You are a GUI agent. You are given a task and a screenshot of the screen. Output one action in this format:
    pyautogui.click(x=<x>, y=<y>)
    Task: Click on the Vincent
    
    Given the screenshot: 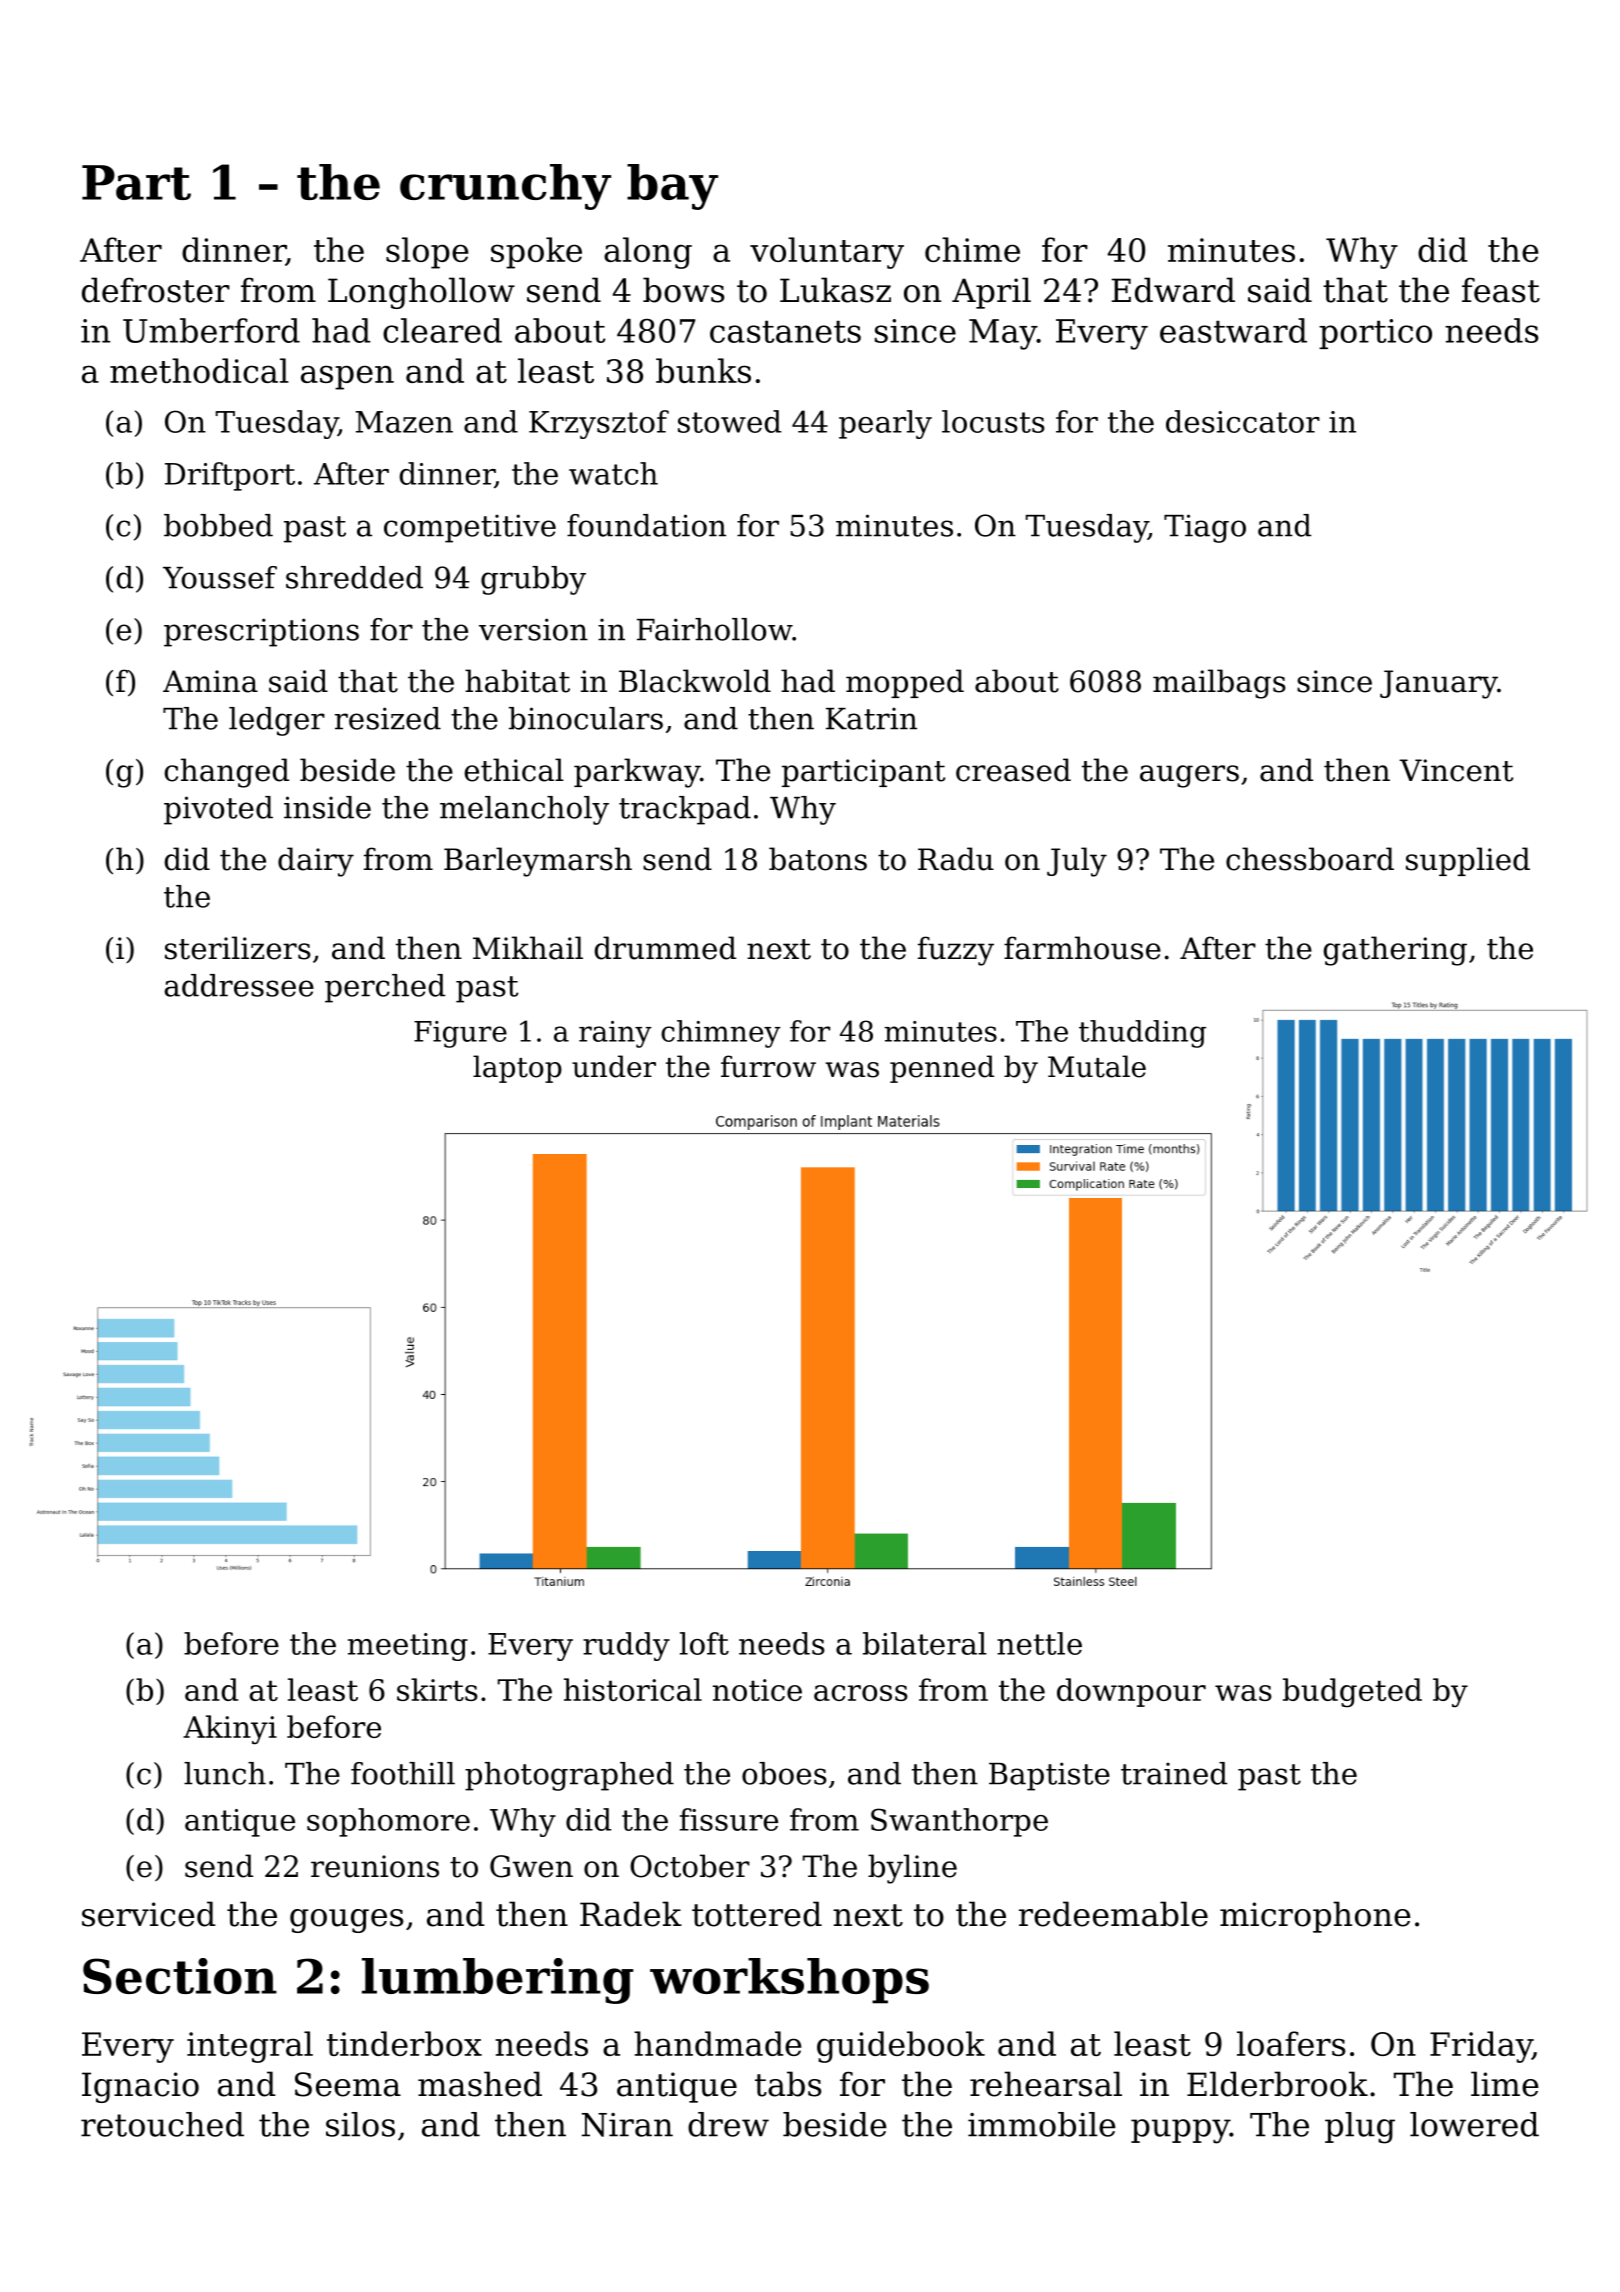 What is the action you would take?
    pyautogui.click(x=1456, y=770)
